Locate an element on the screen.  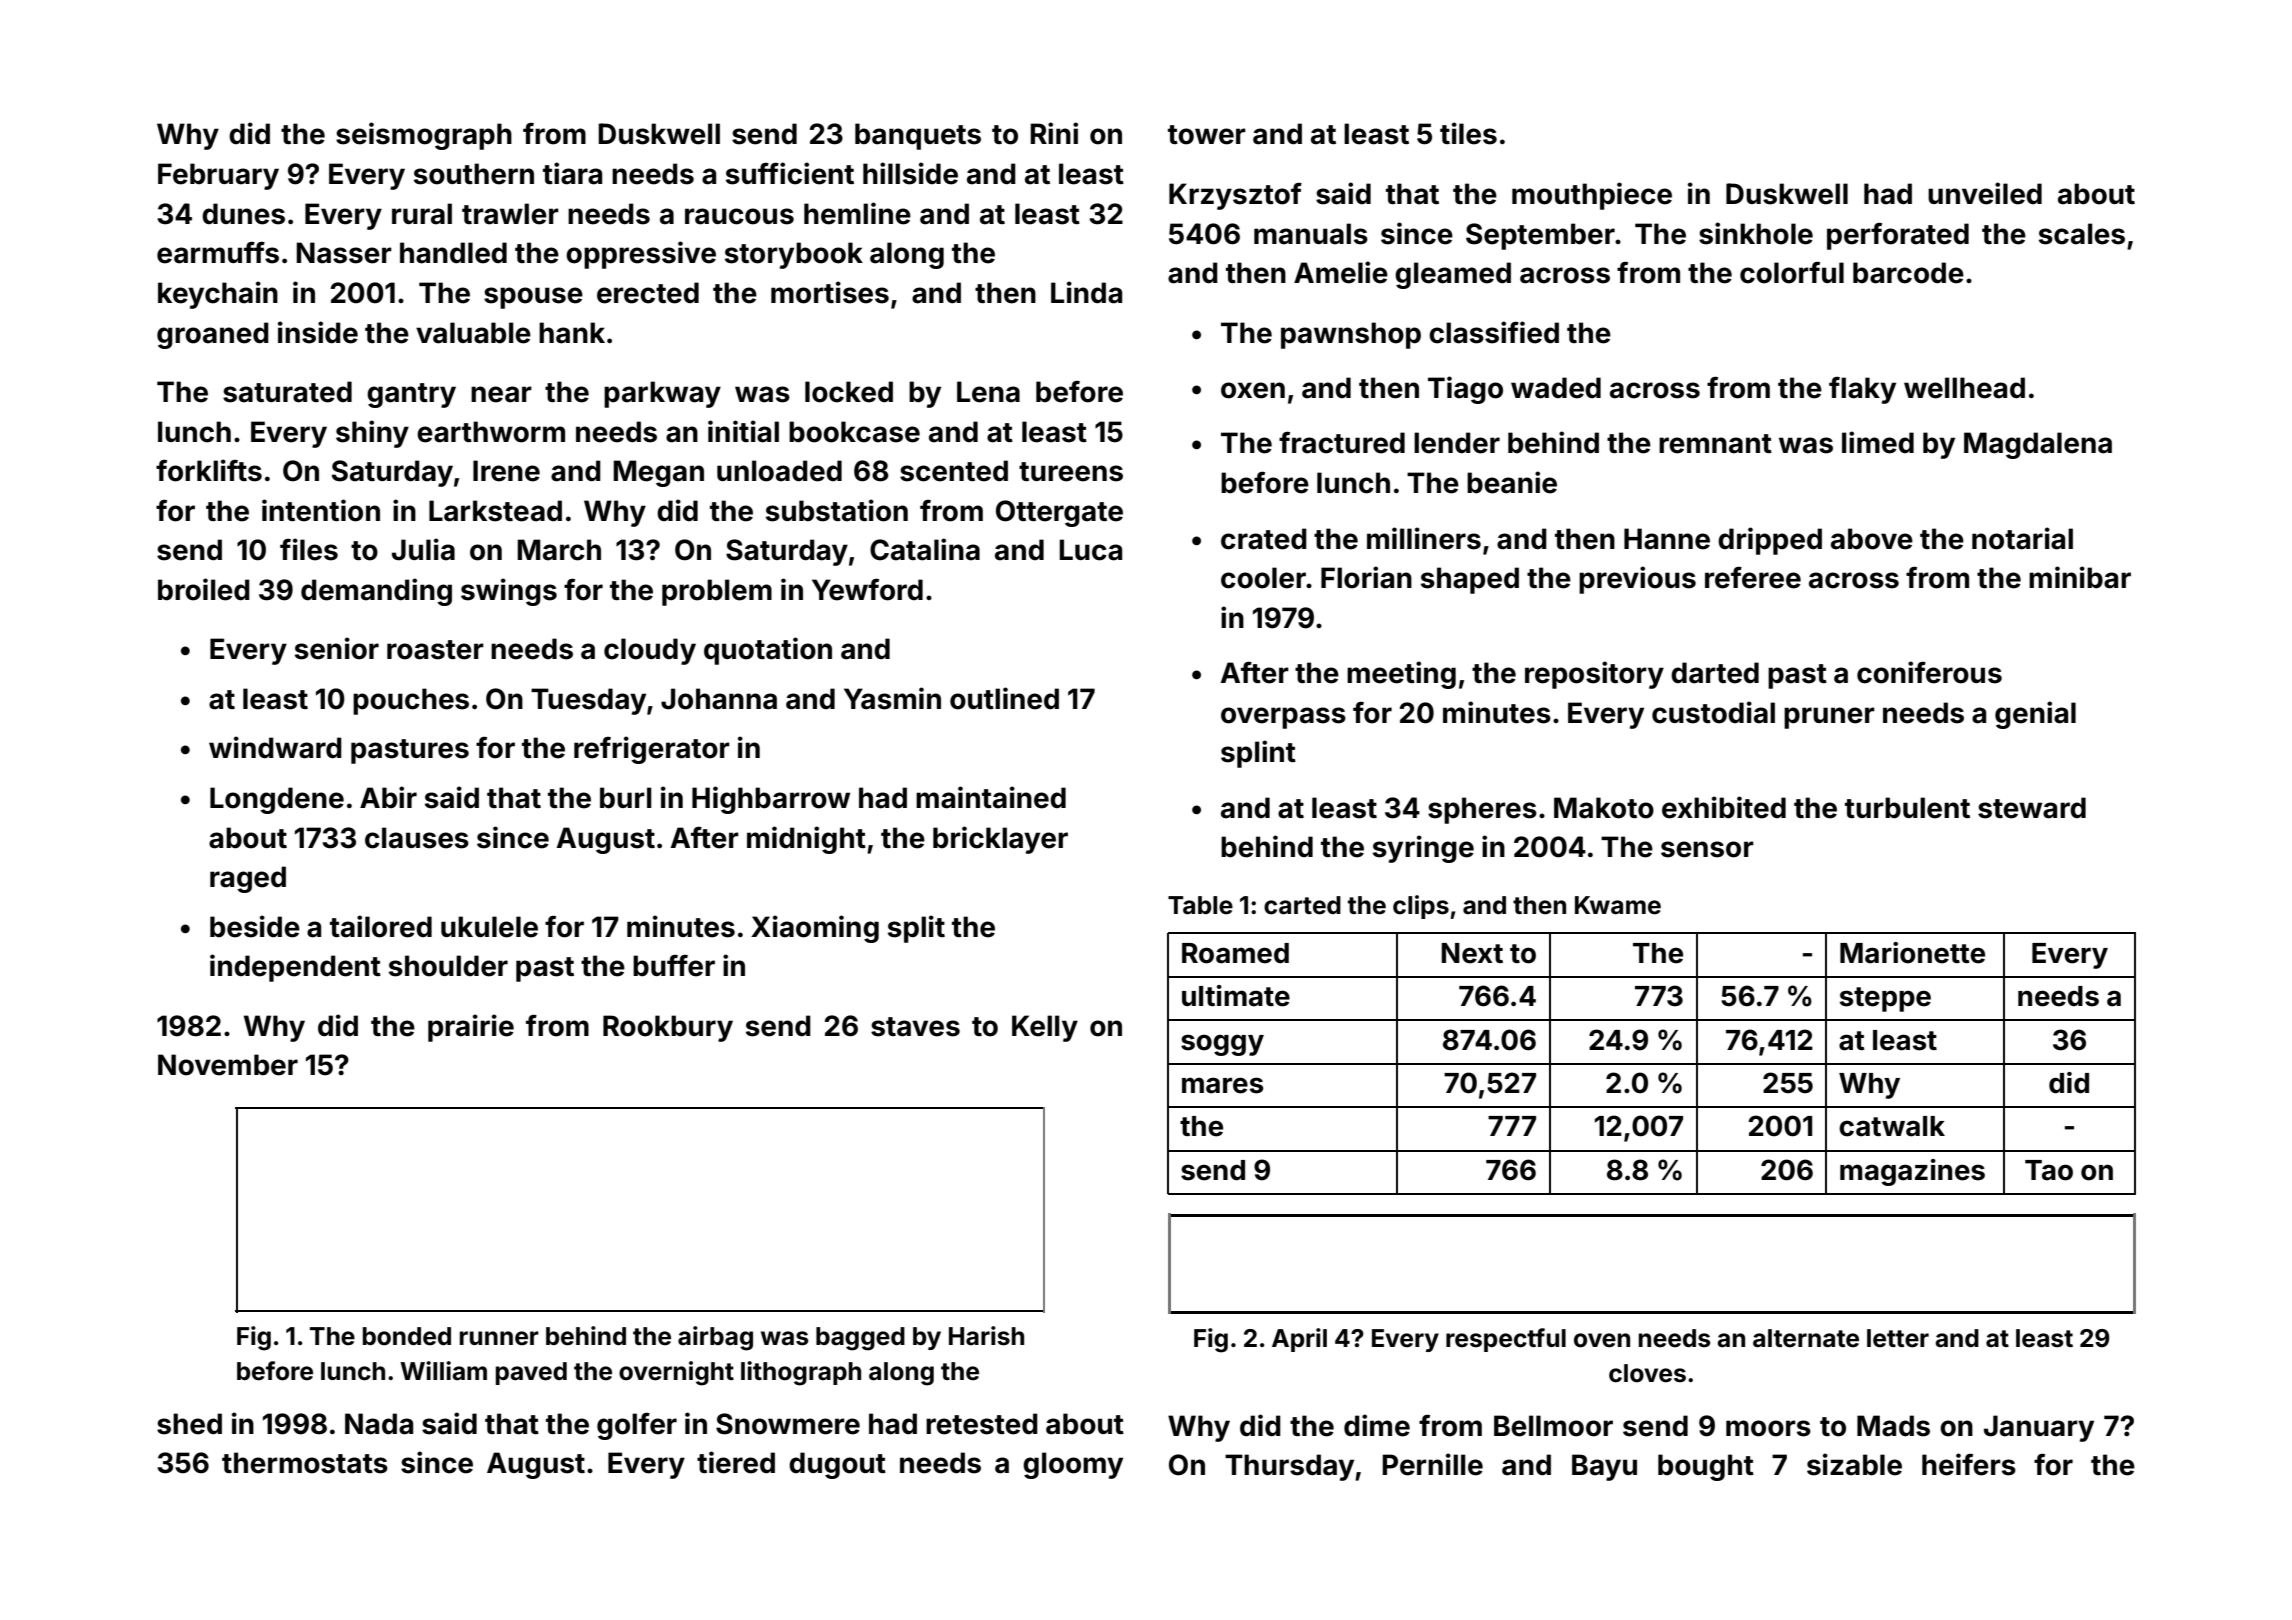
referee is located at coordinates (1753, 578).
